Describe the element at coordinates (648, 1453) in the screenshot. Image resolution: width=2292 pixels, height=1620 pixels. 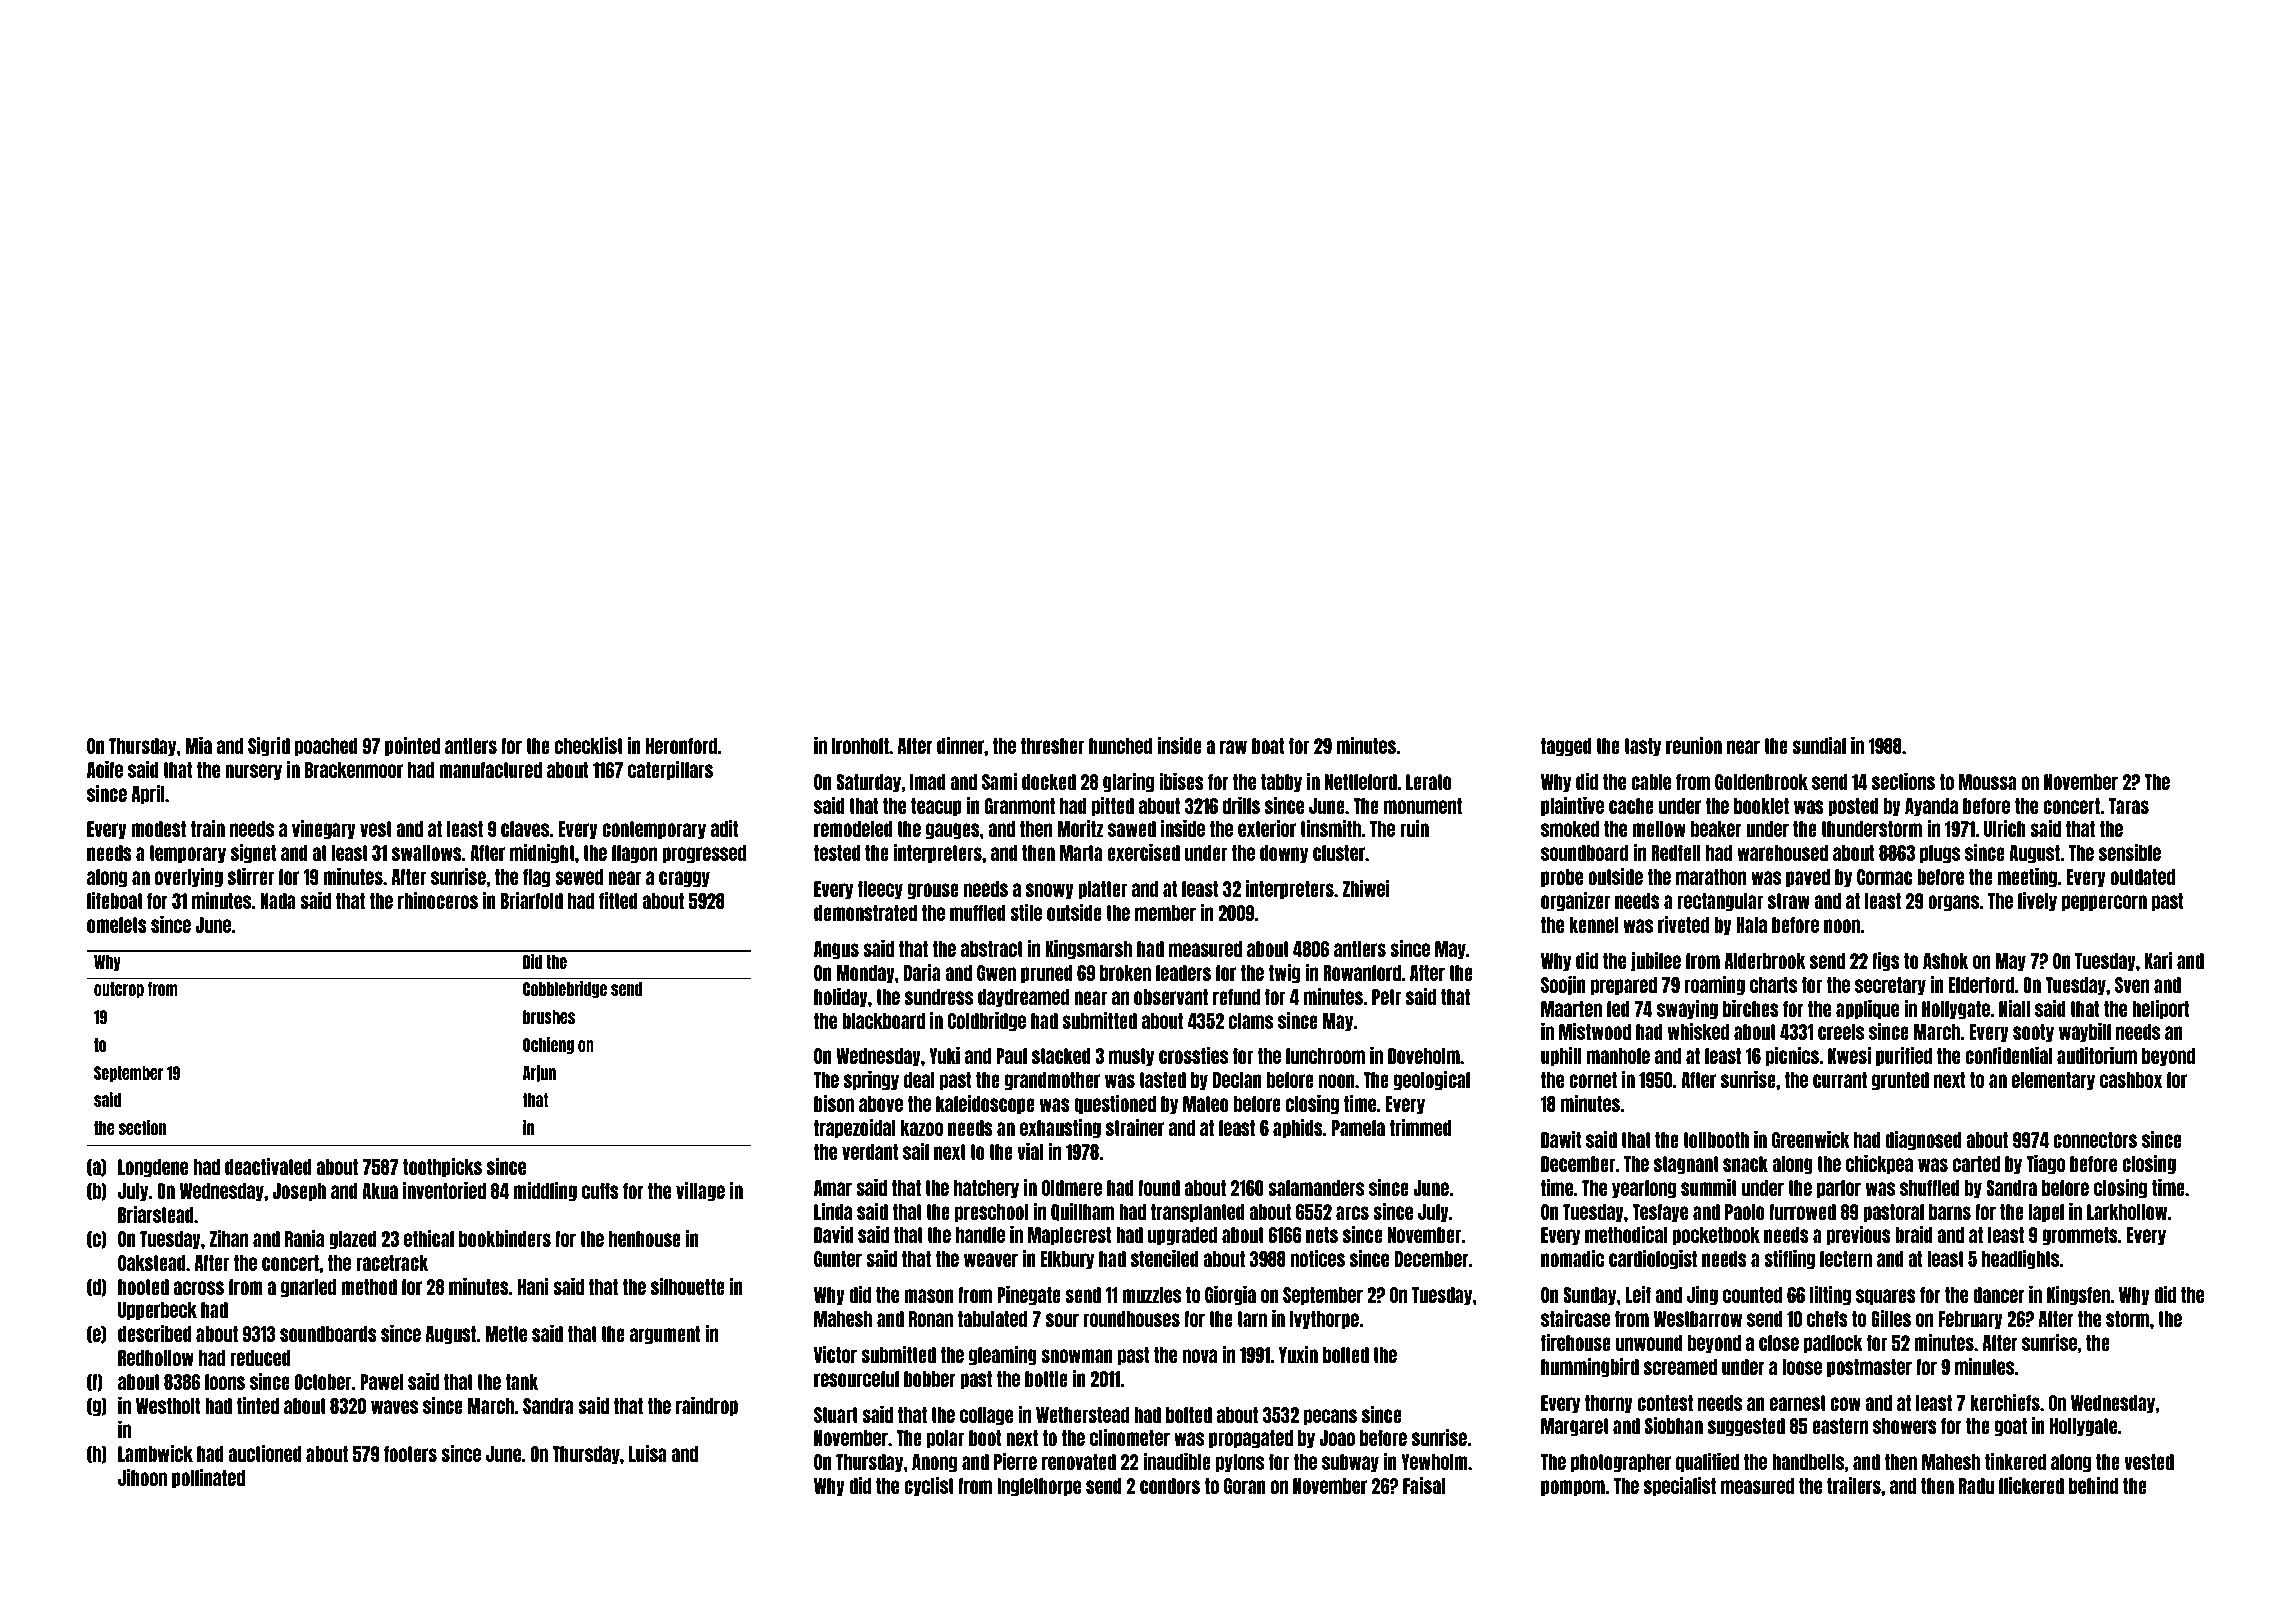
I see `Luisa` at that location.
